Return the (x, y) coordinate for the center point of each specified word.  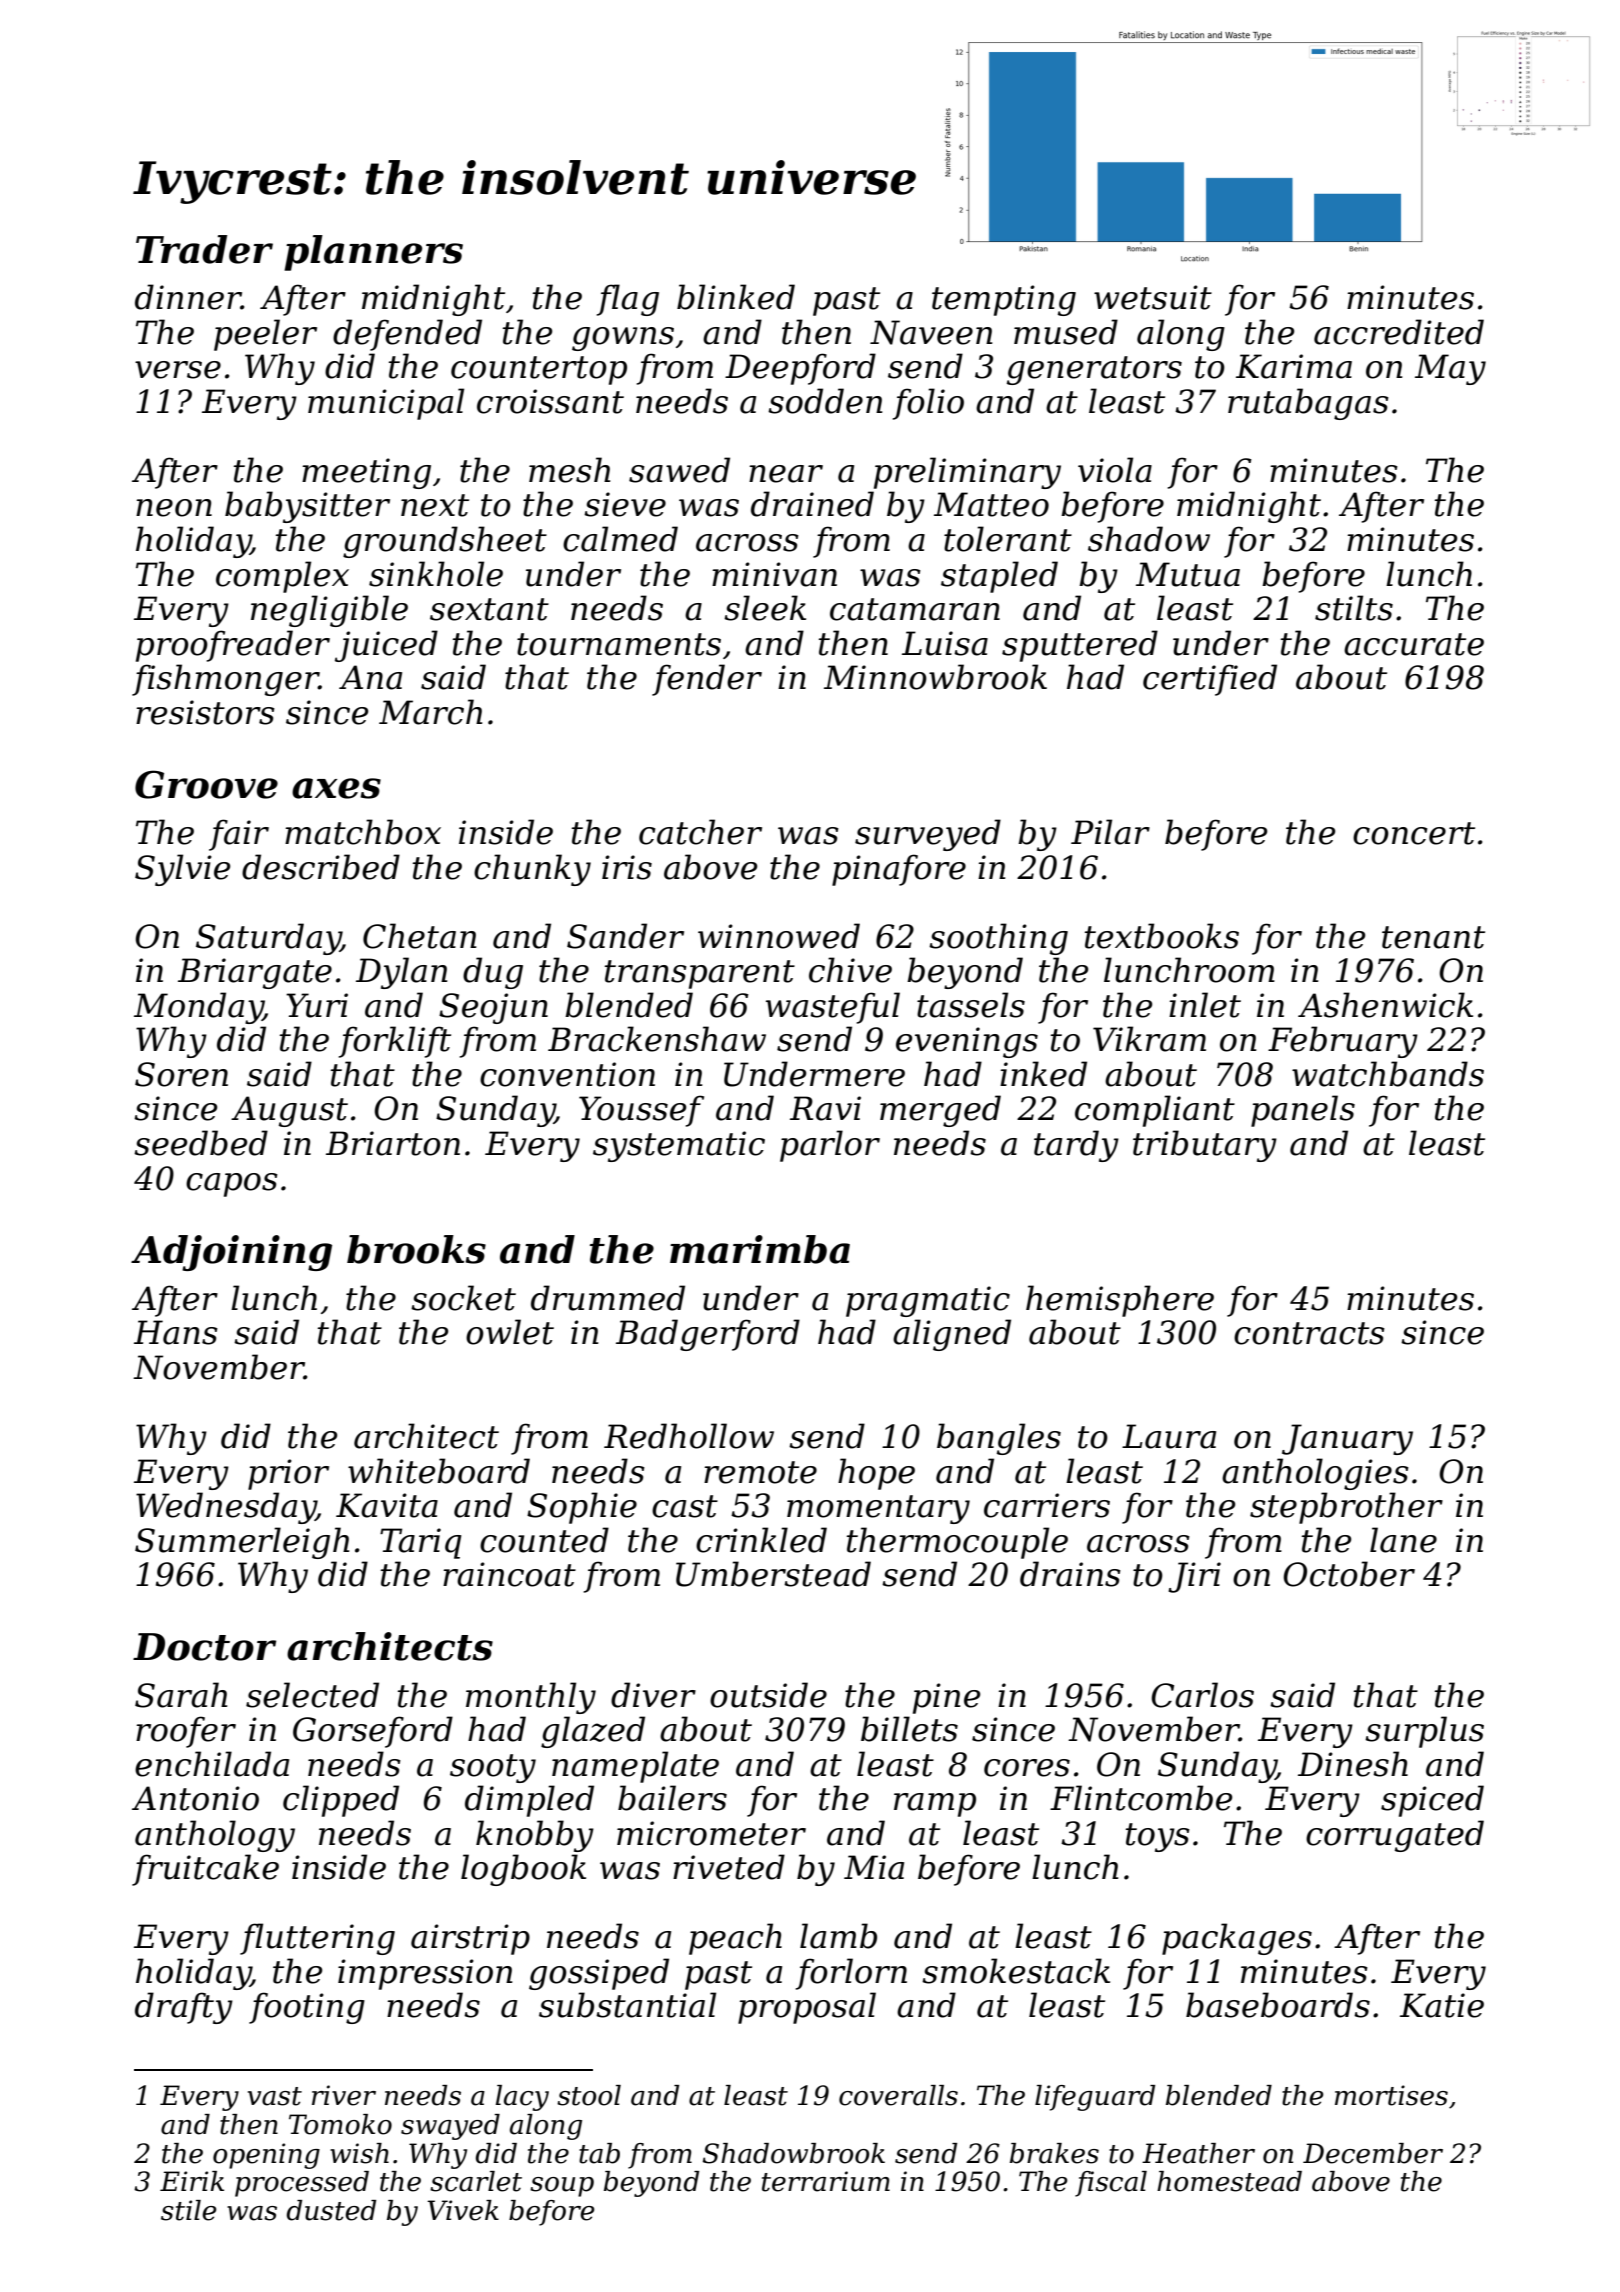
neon (174, 508)
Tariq (421, 1543)
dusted (331, 2210)
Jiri (1194, 1577)
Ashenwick (1385, 1005)
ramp (935, 1805)
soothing (998, 939)
